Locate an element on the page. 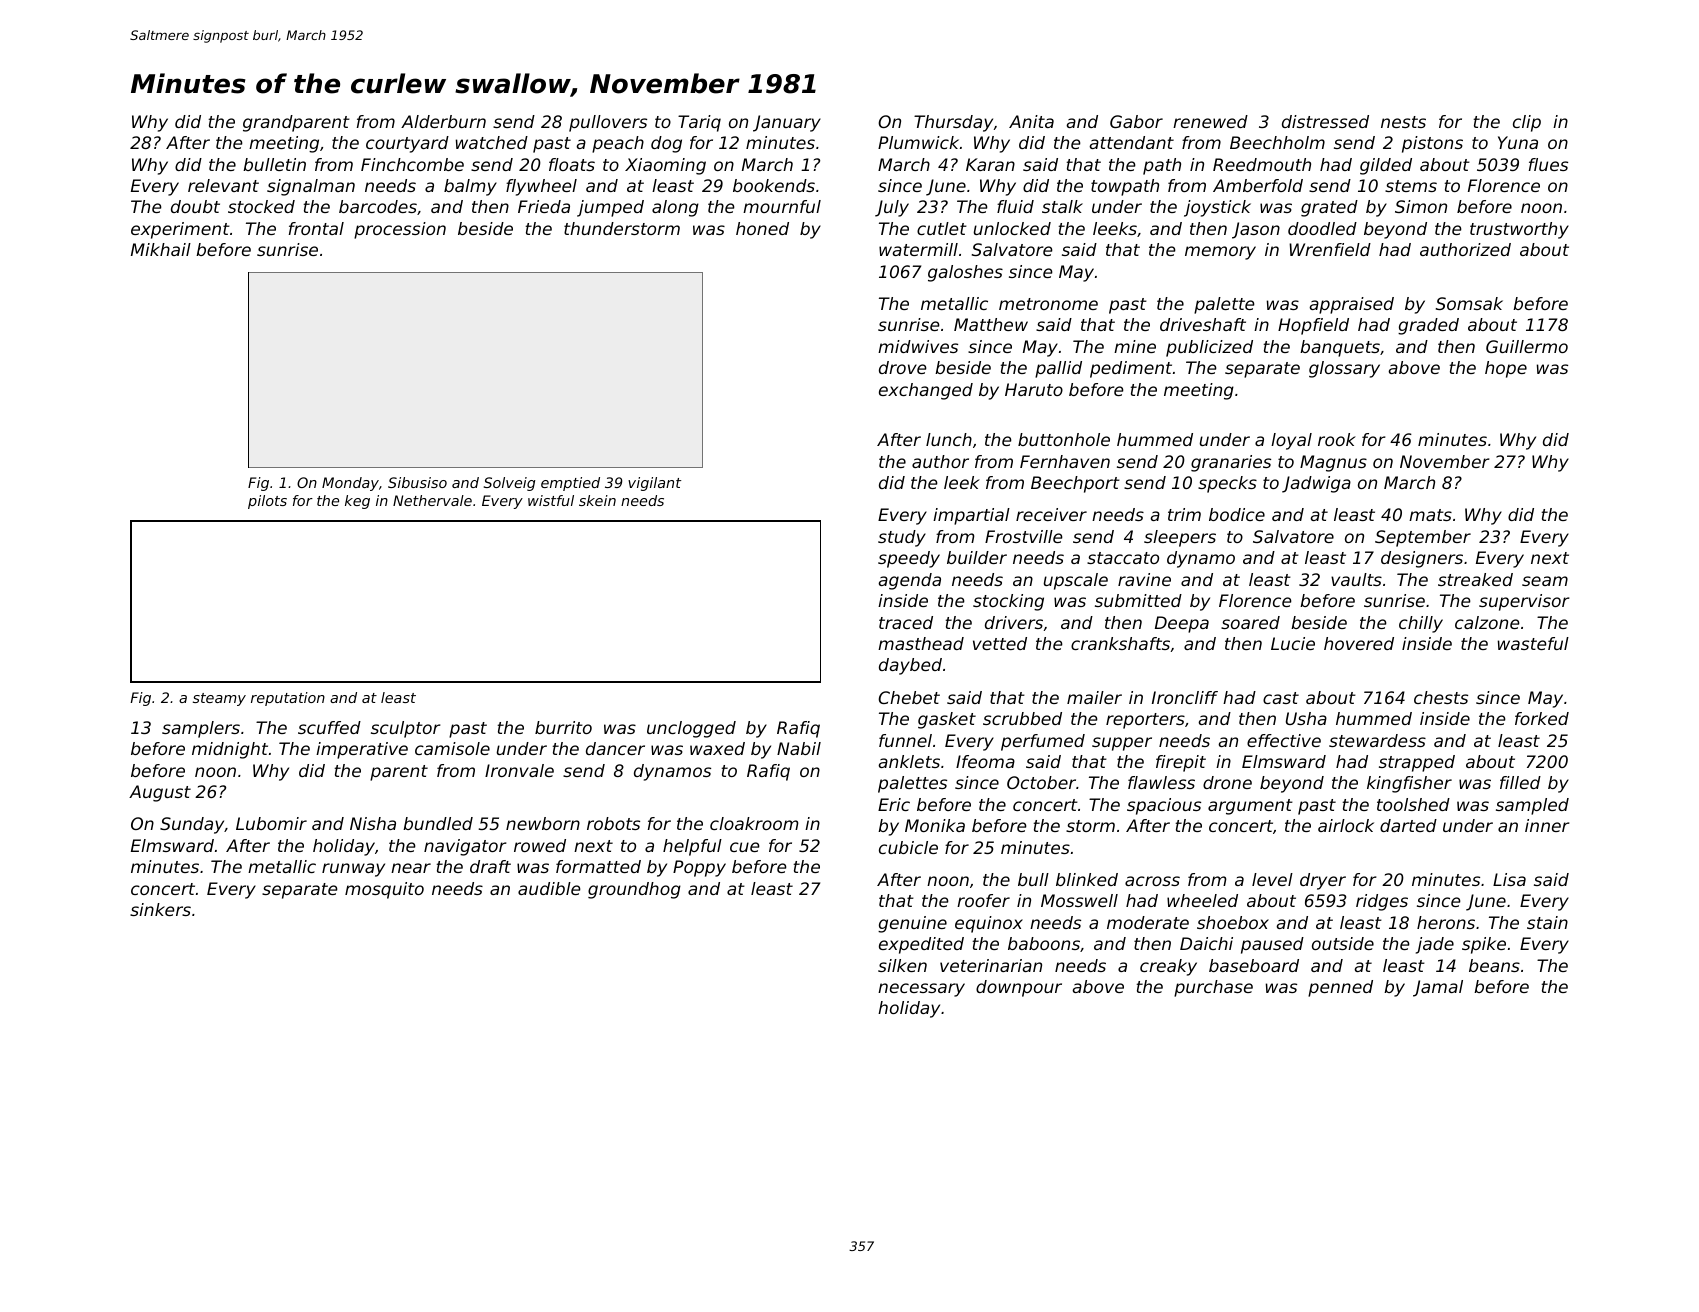 This image has height=1312, width=1699. vigilant is located at coordinates (654, 484).
